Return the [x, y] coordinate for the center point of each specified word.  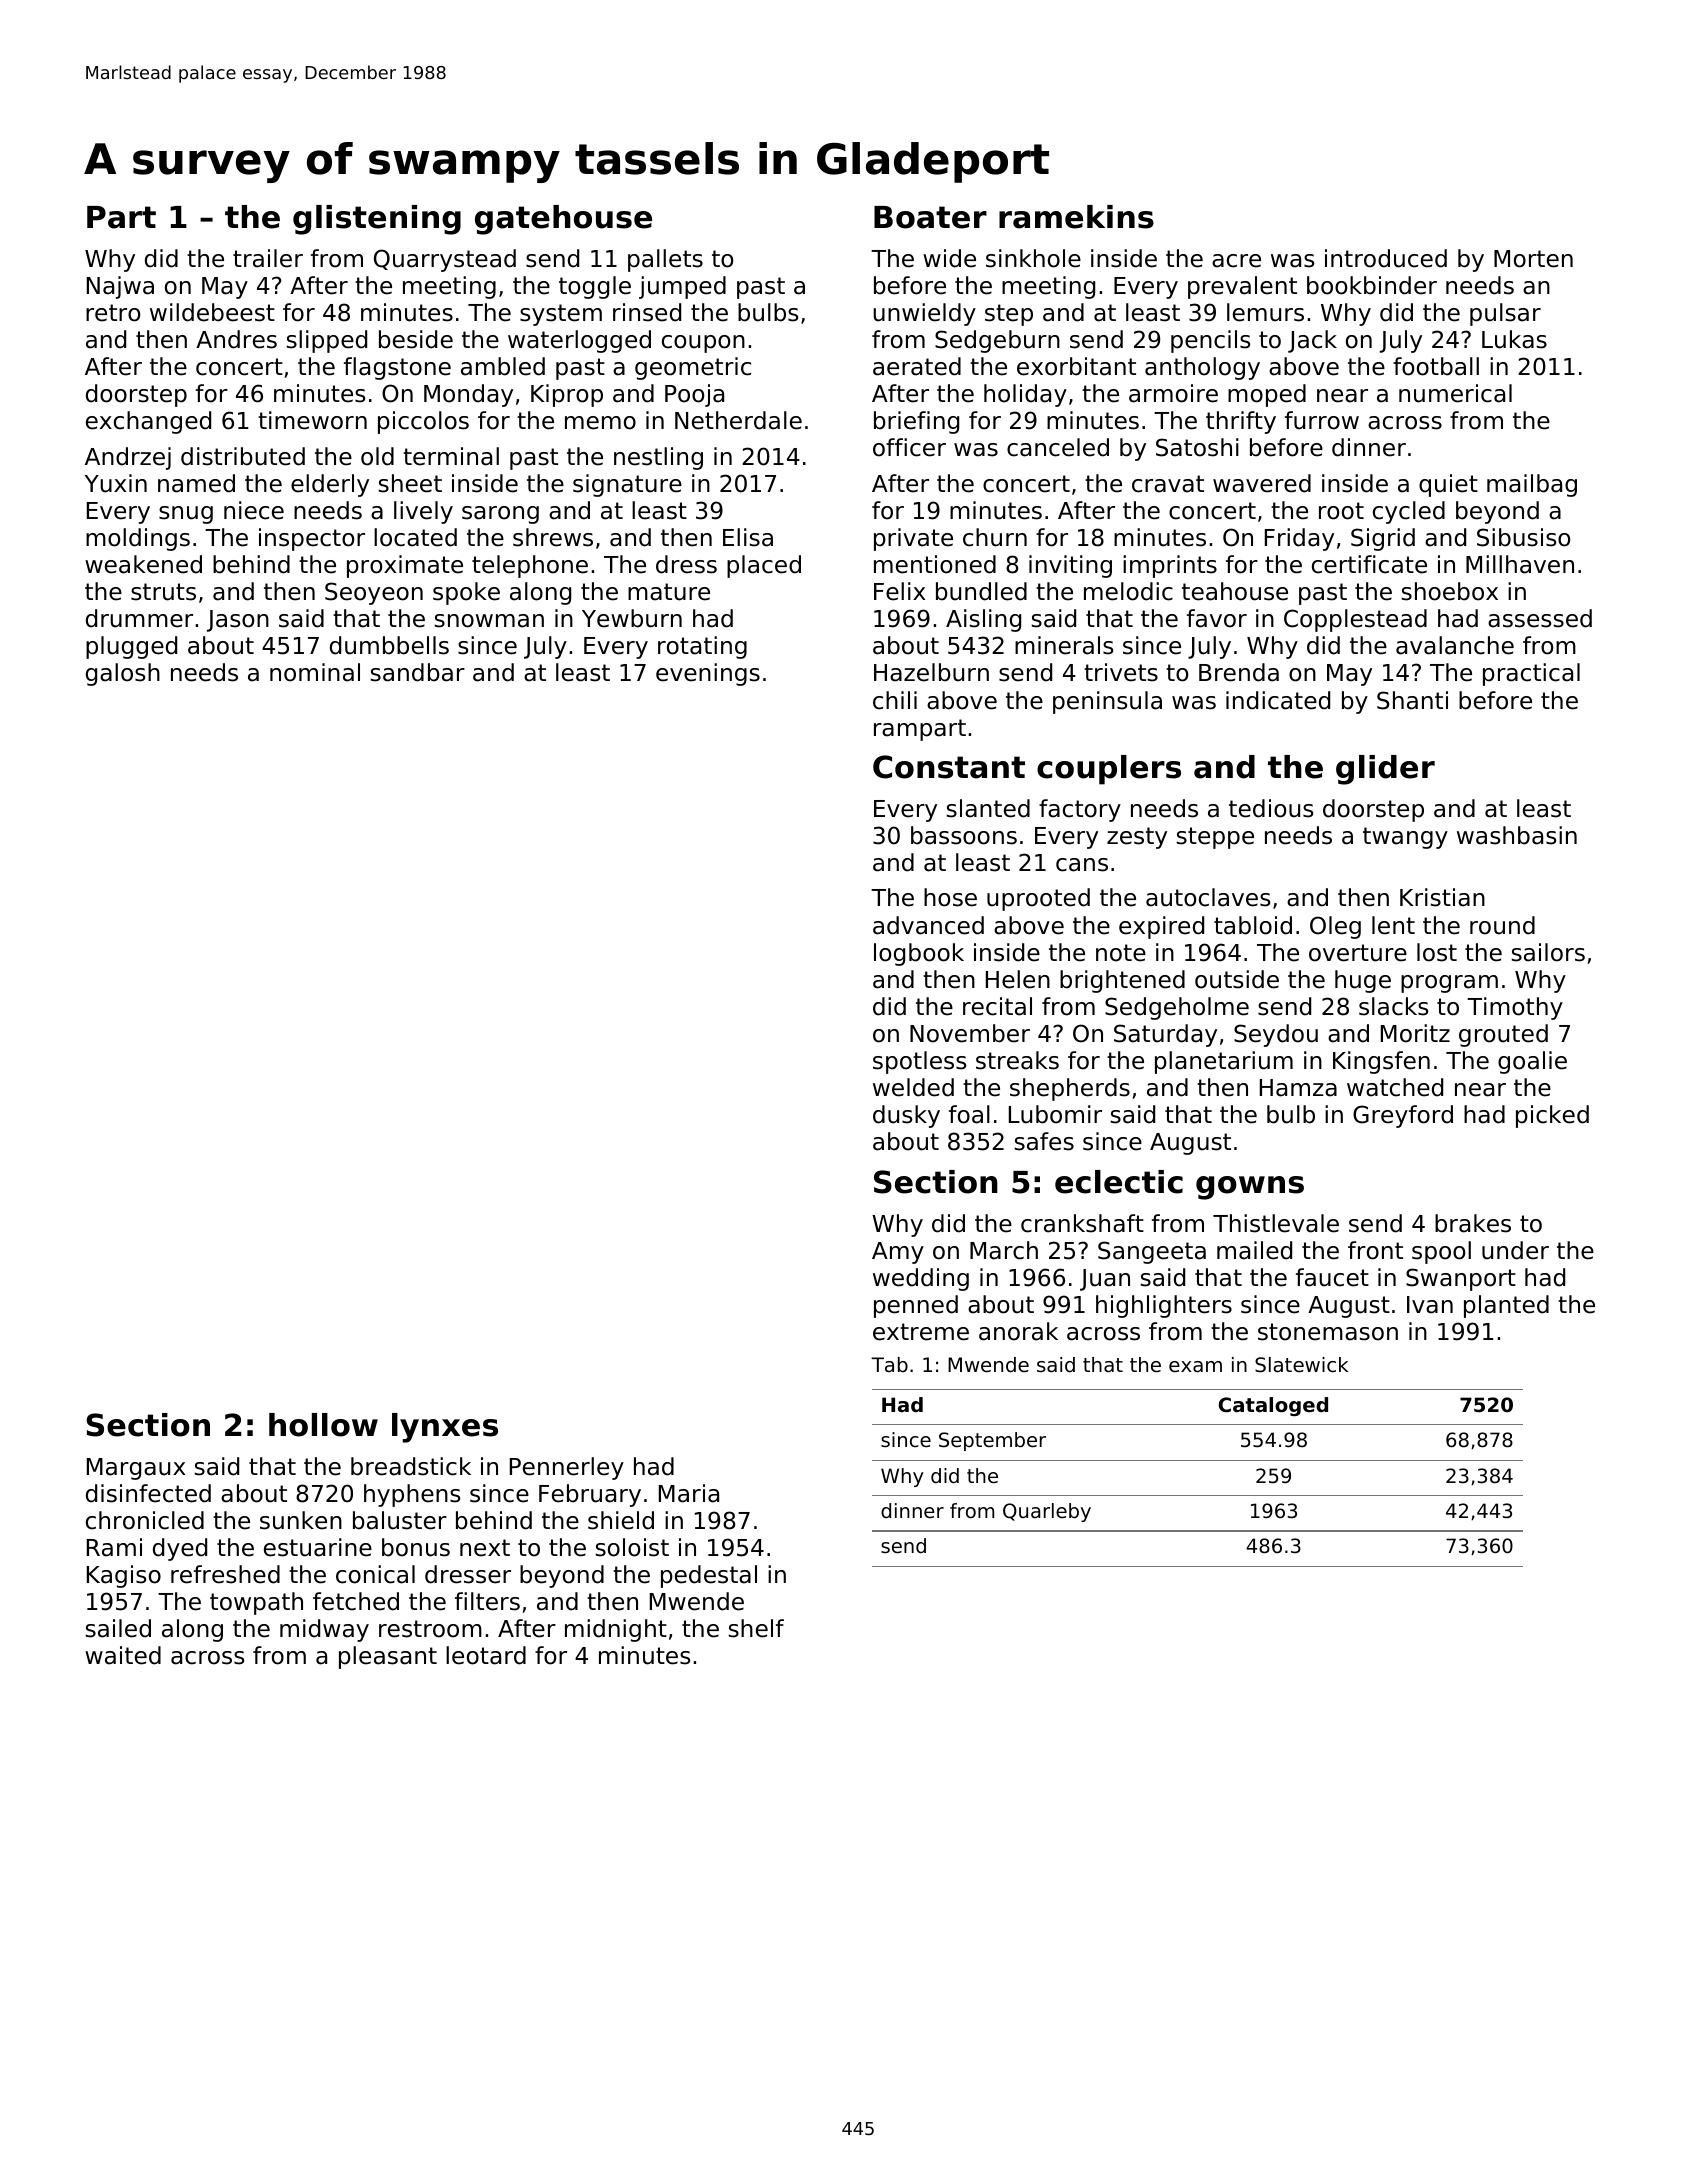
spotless [919, 1062]
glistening [377, 220]
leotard [486, 1655]
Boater [930, 217]
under [1515, 1250]
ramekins [1076, 217]
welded [913, 1087]
